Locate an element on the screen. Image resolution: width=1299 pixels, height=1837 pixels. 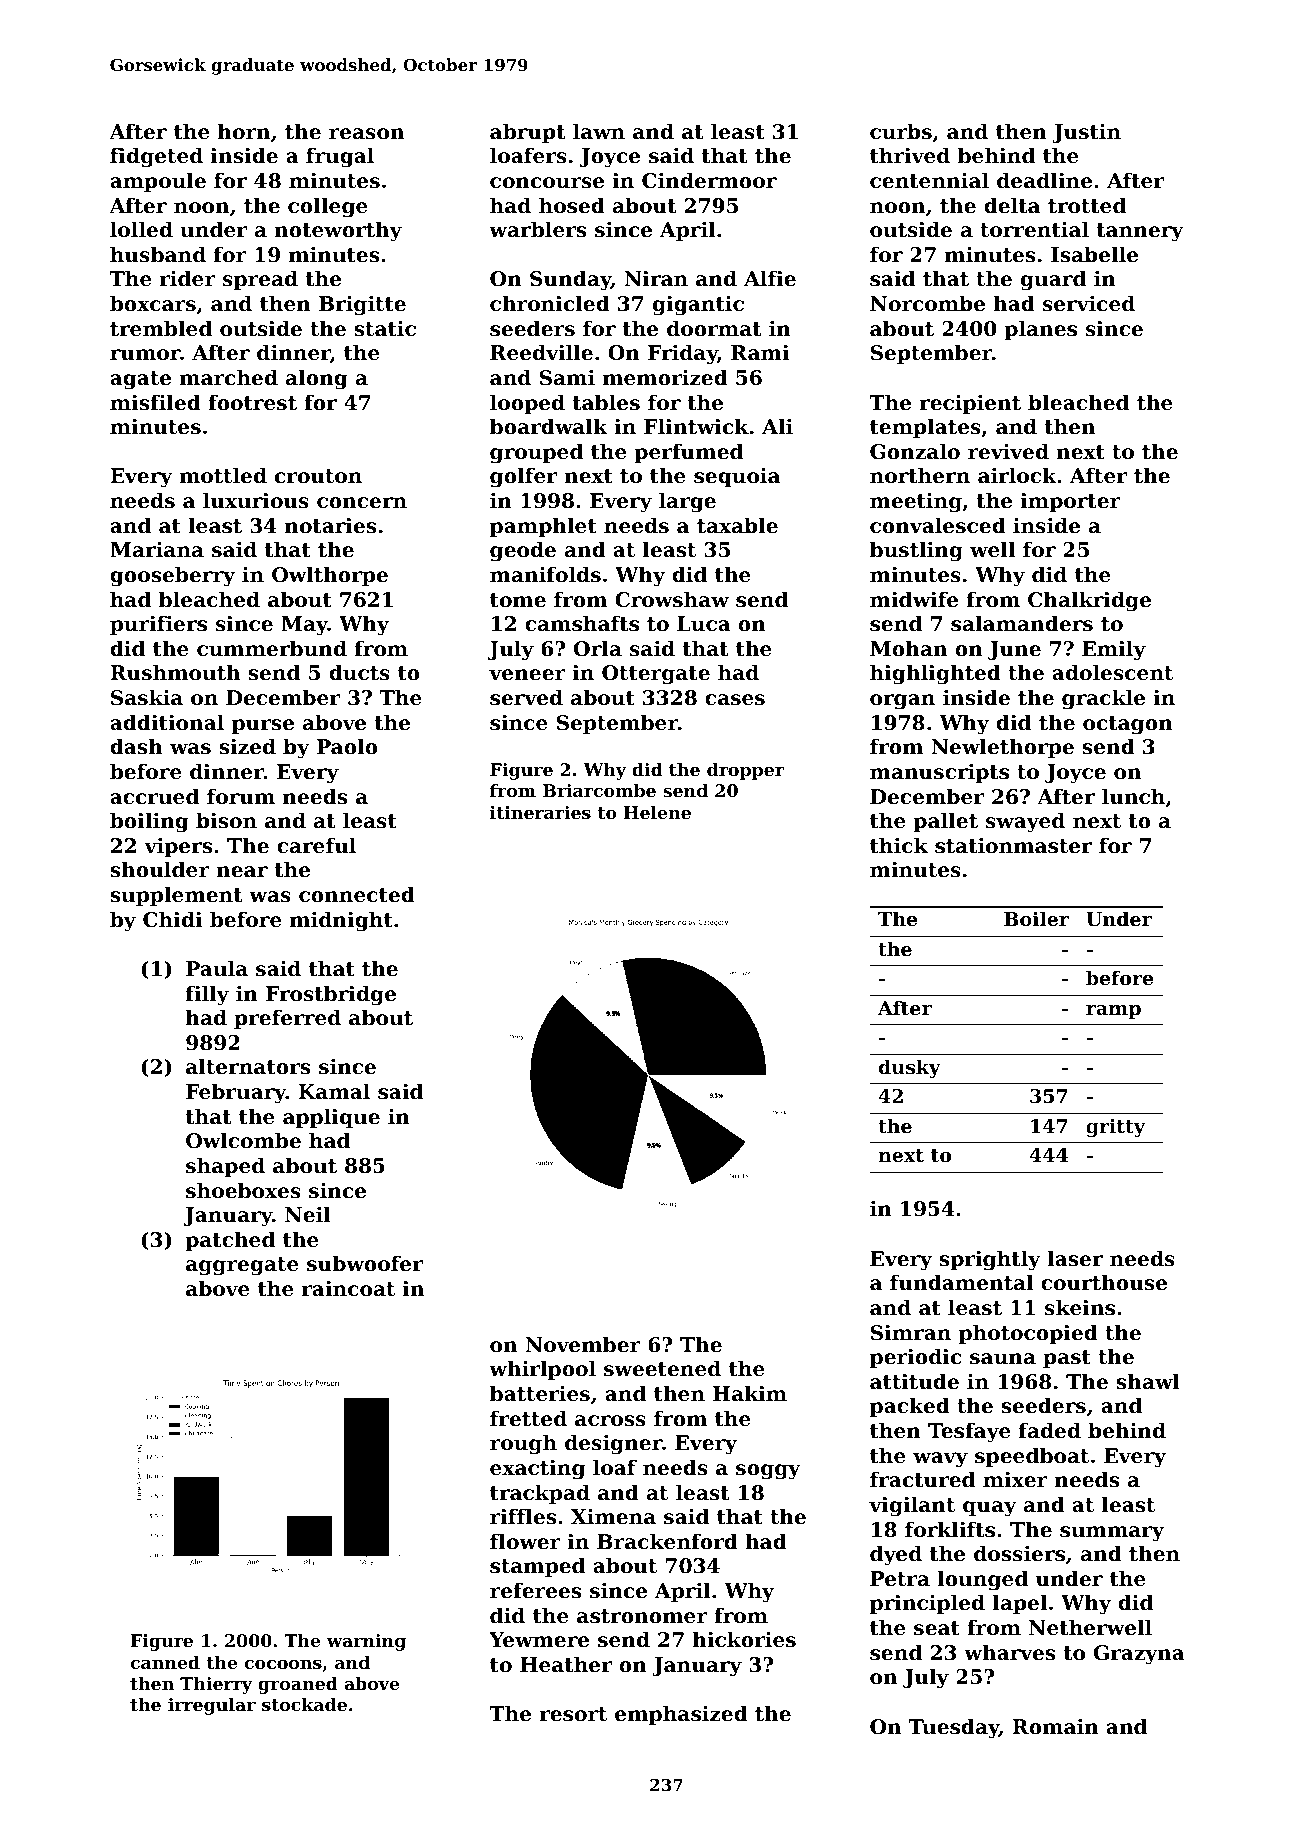
Petra is located at coordinates (900, 1579).
